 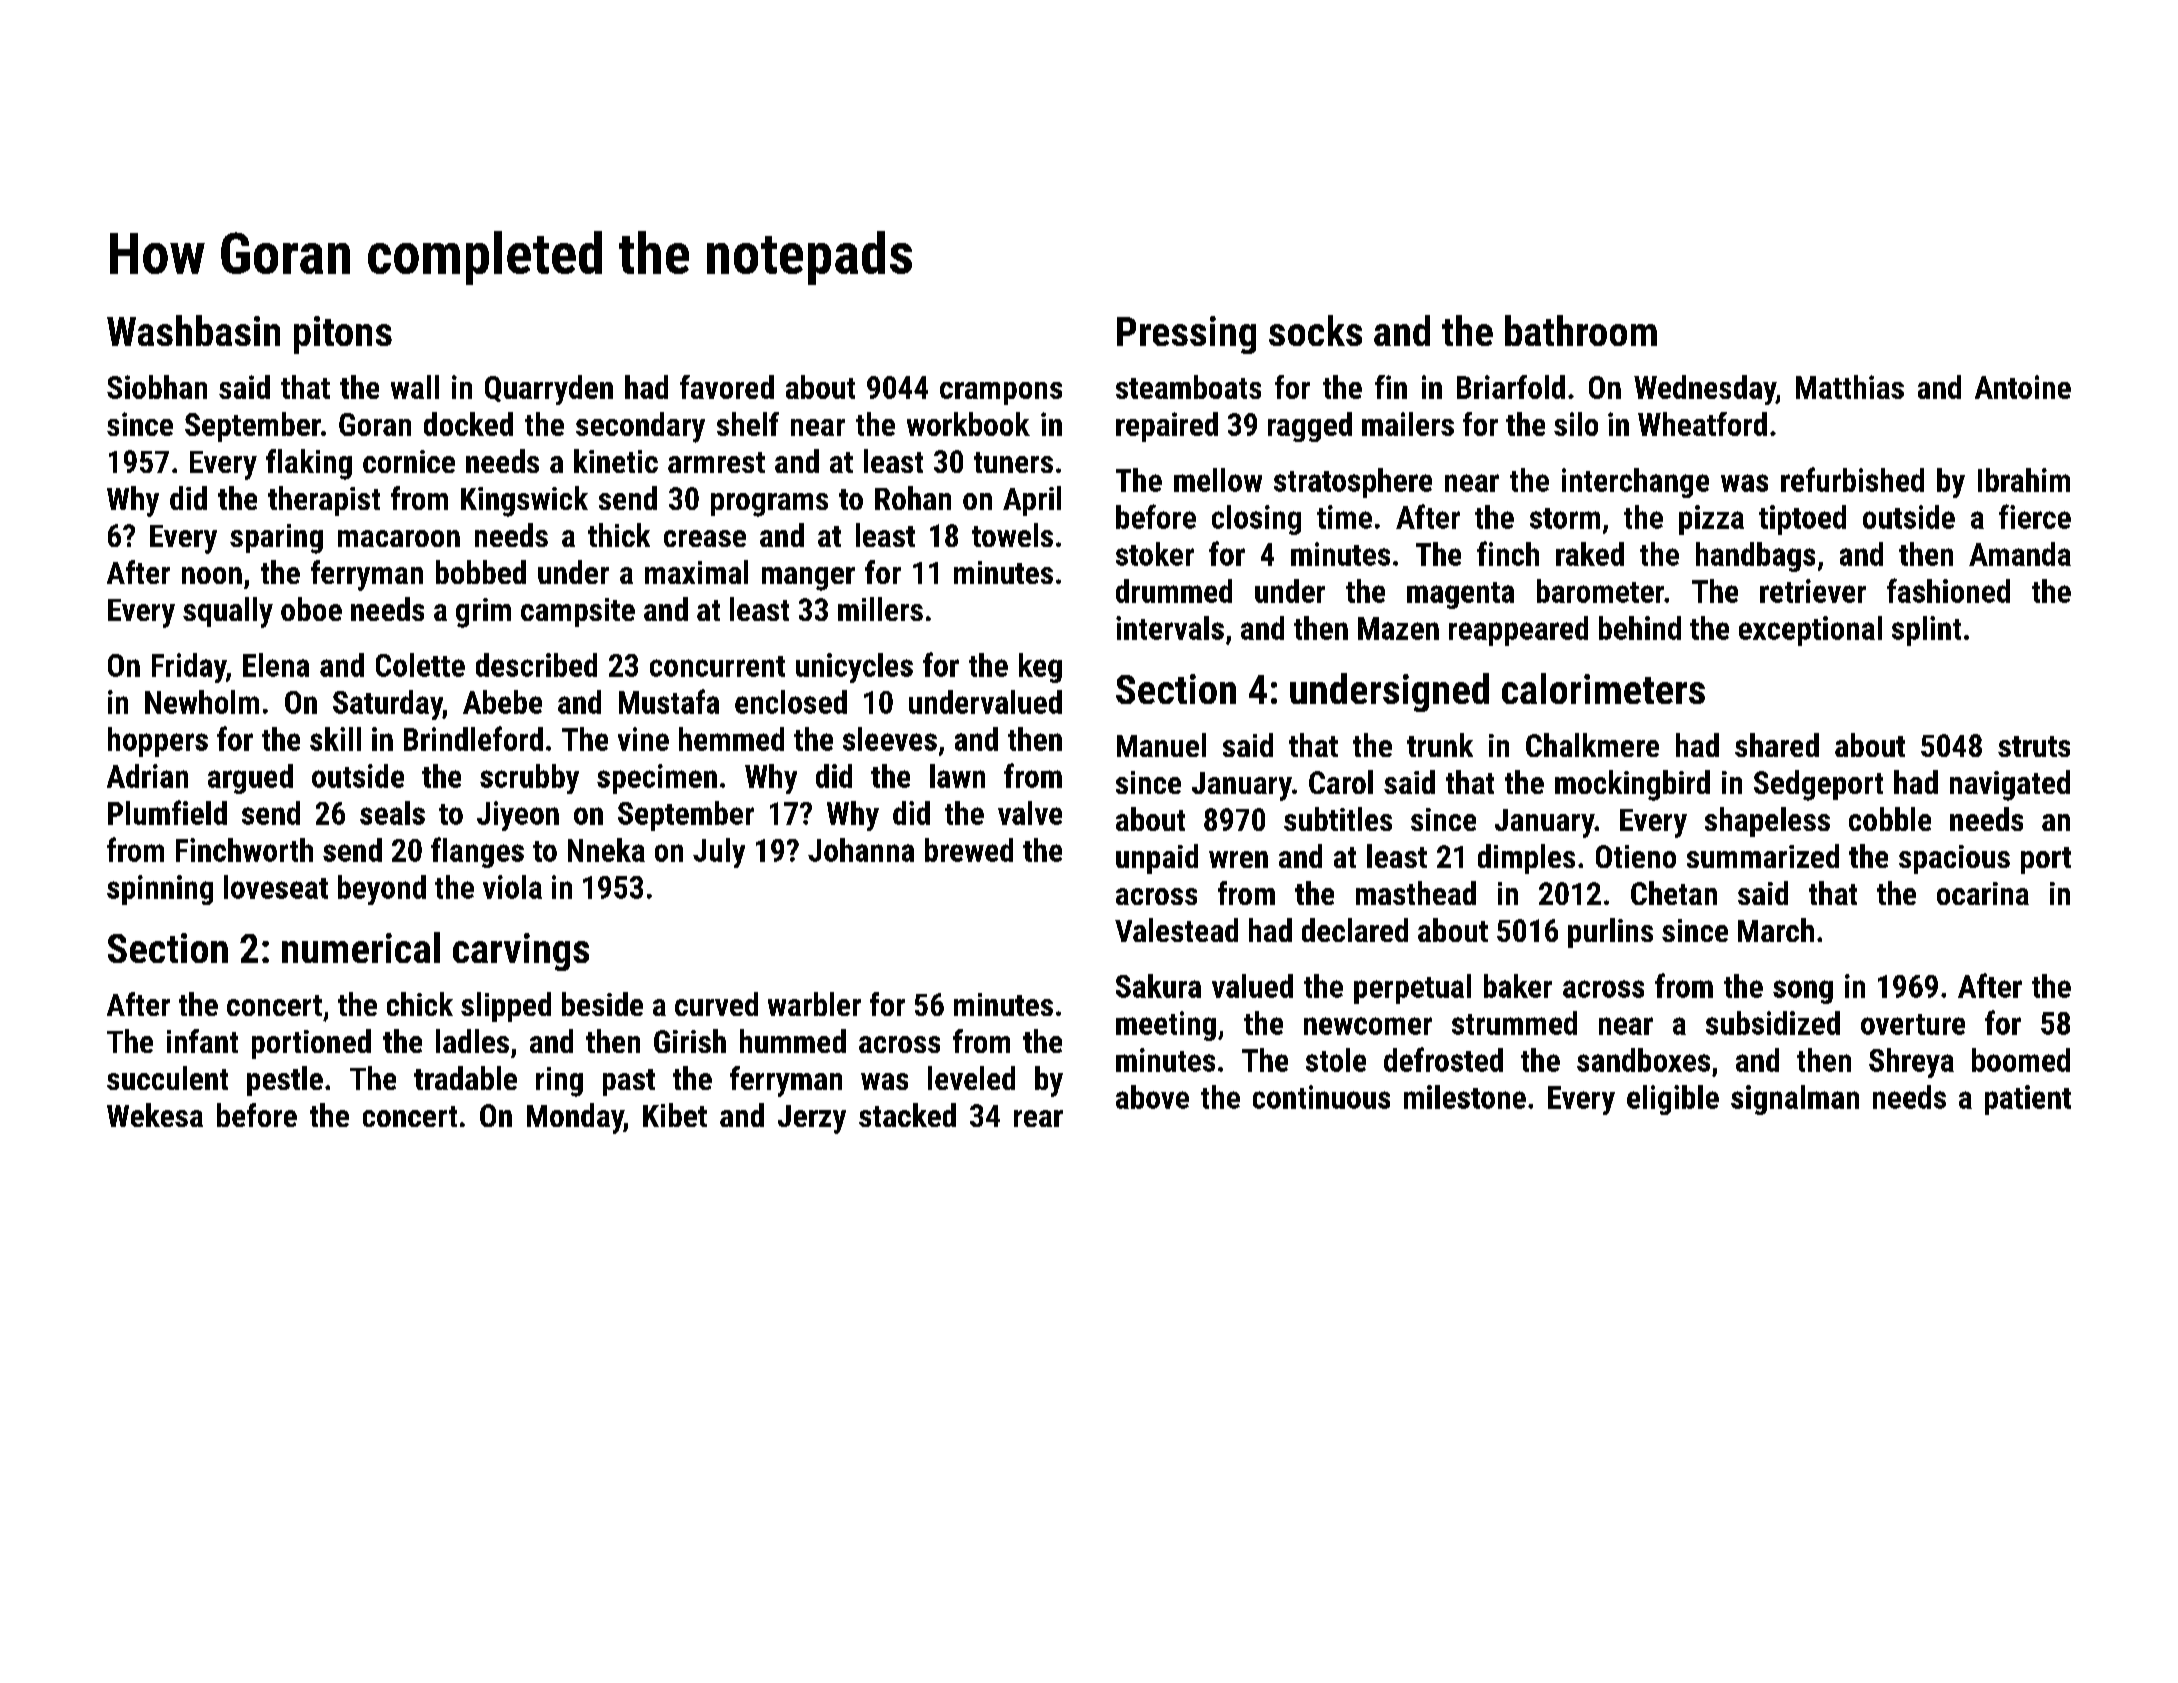 What do you see at coordinates (1238, 859) in the screenshot?
I see `wren` at bounding box center [1238, 859].
